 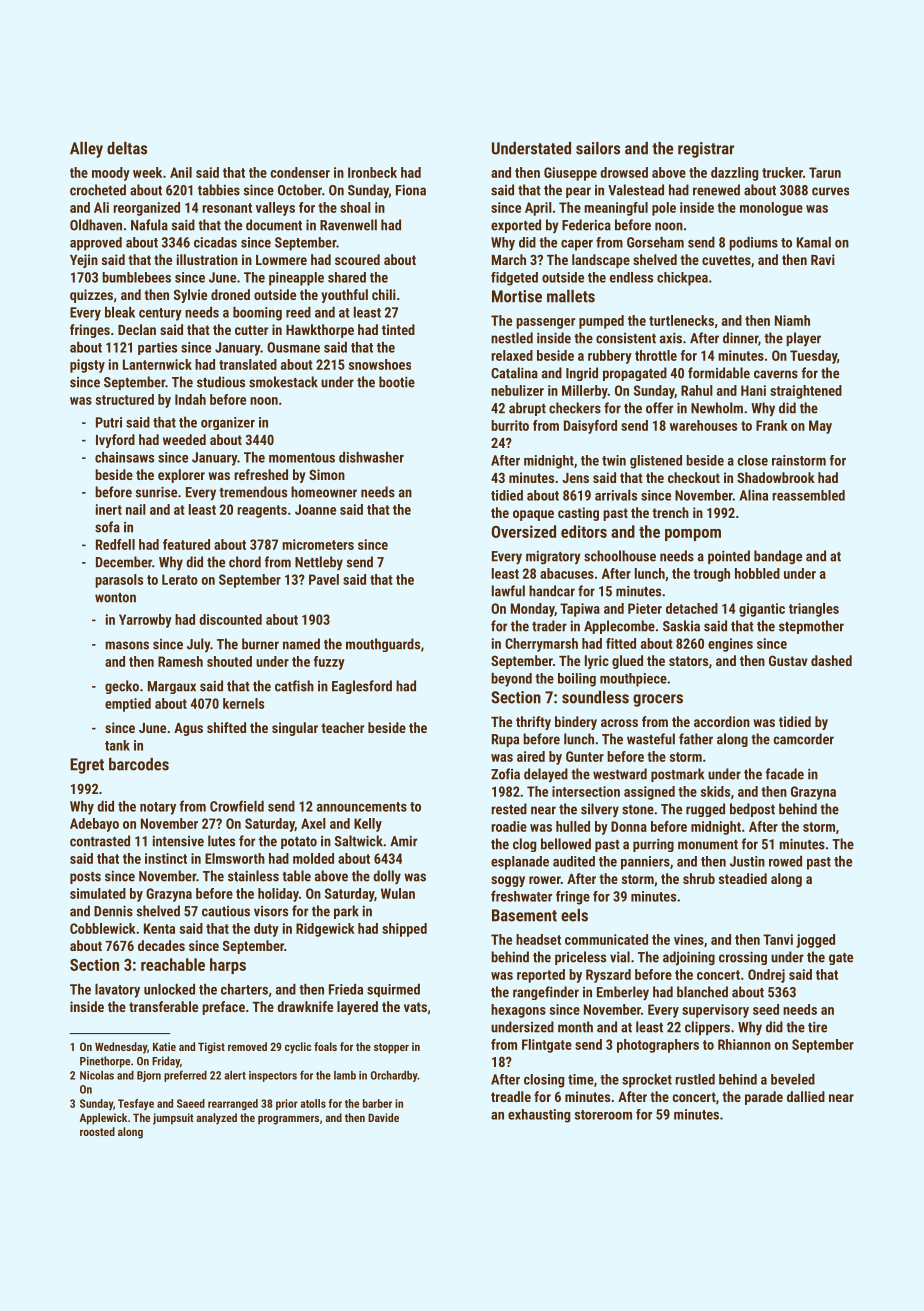 I want to click on Davide, so click(x=383, y=1117).
